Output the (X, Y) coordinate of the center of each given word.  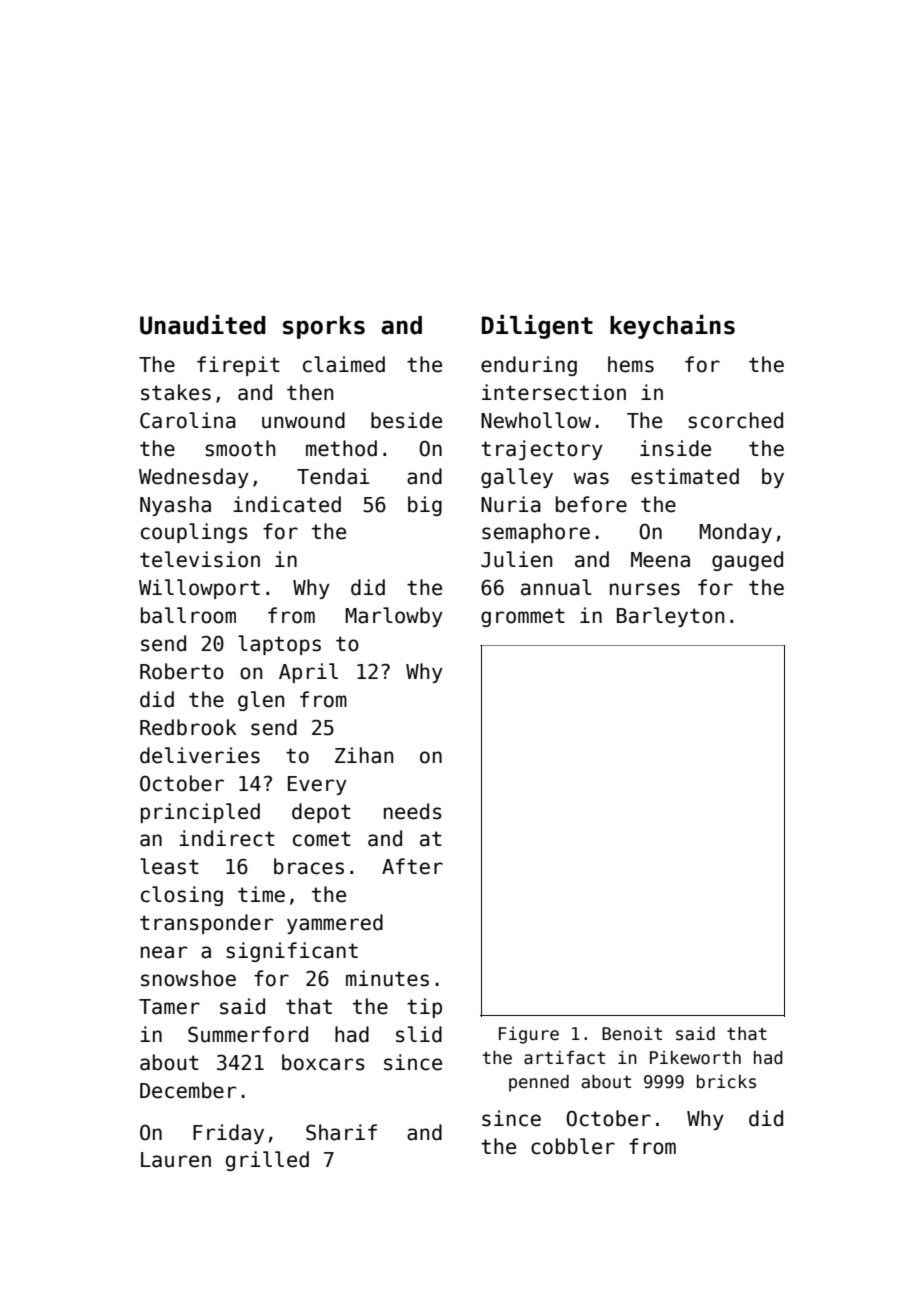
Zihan (364, 755)
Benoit (632, 1033)
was (591, 478)
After (412, 866)
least (169, 866)
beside (406, 420)
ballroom (188, 615)
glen (261, 701)
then (310, 392)
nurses (645, 589)
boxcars (323, 1062)
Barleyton (670, 617)
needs (413, 811)
